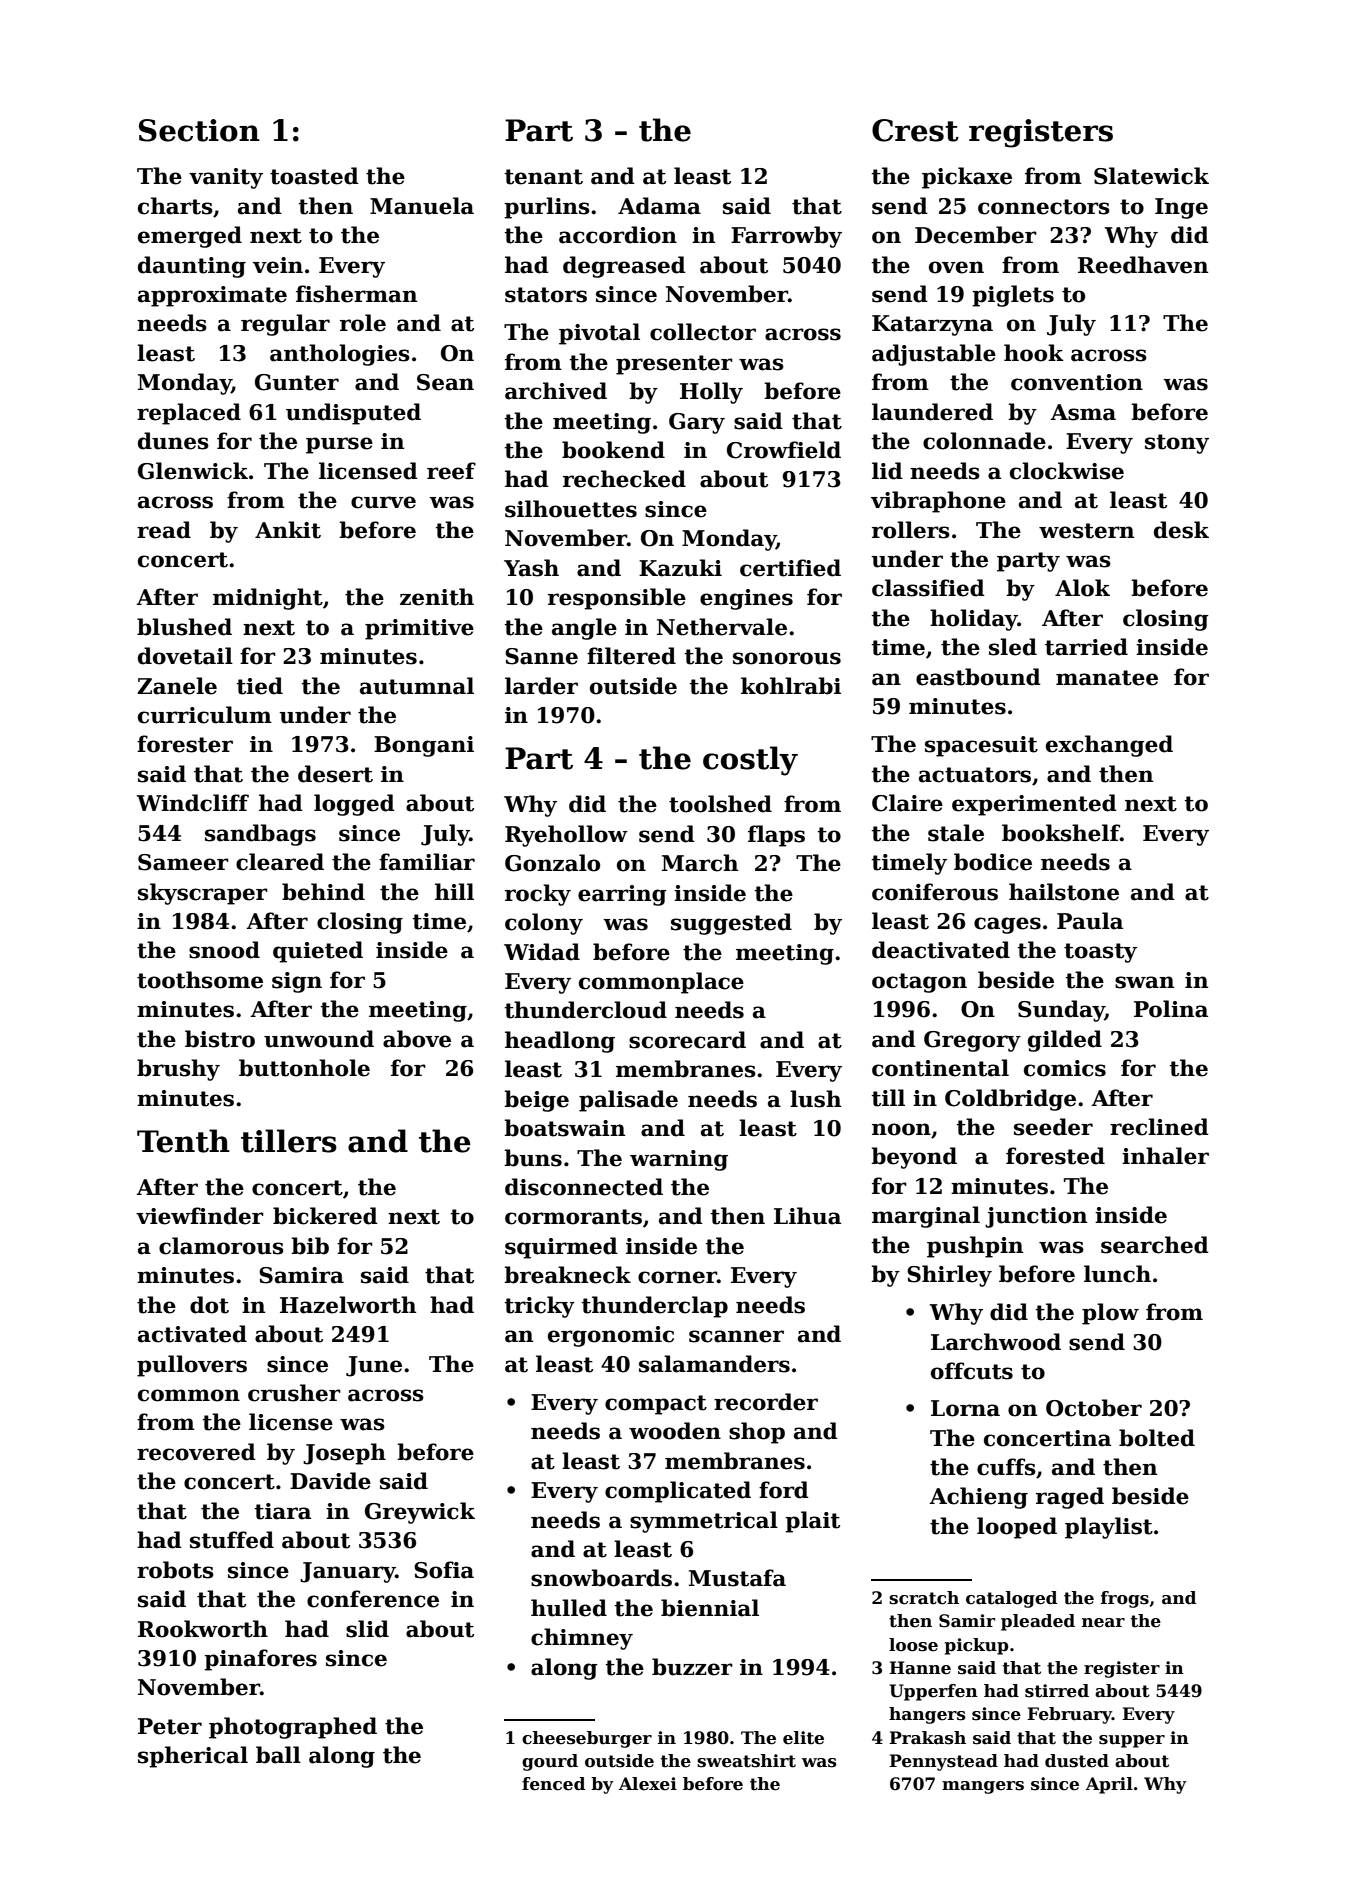 This screenshot has width=1346, height=1904. What do you see at coordinates (791, 686) in the screenshot?
I see `kohlrabi` at bounding box center [791, 686].
